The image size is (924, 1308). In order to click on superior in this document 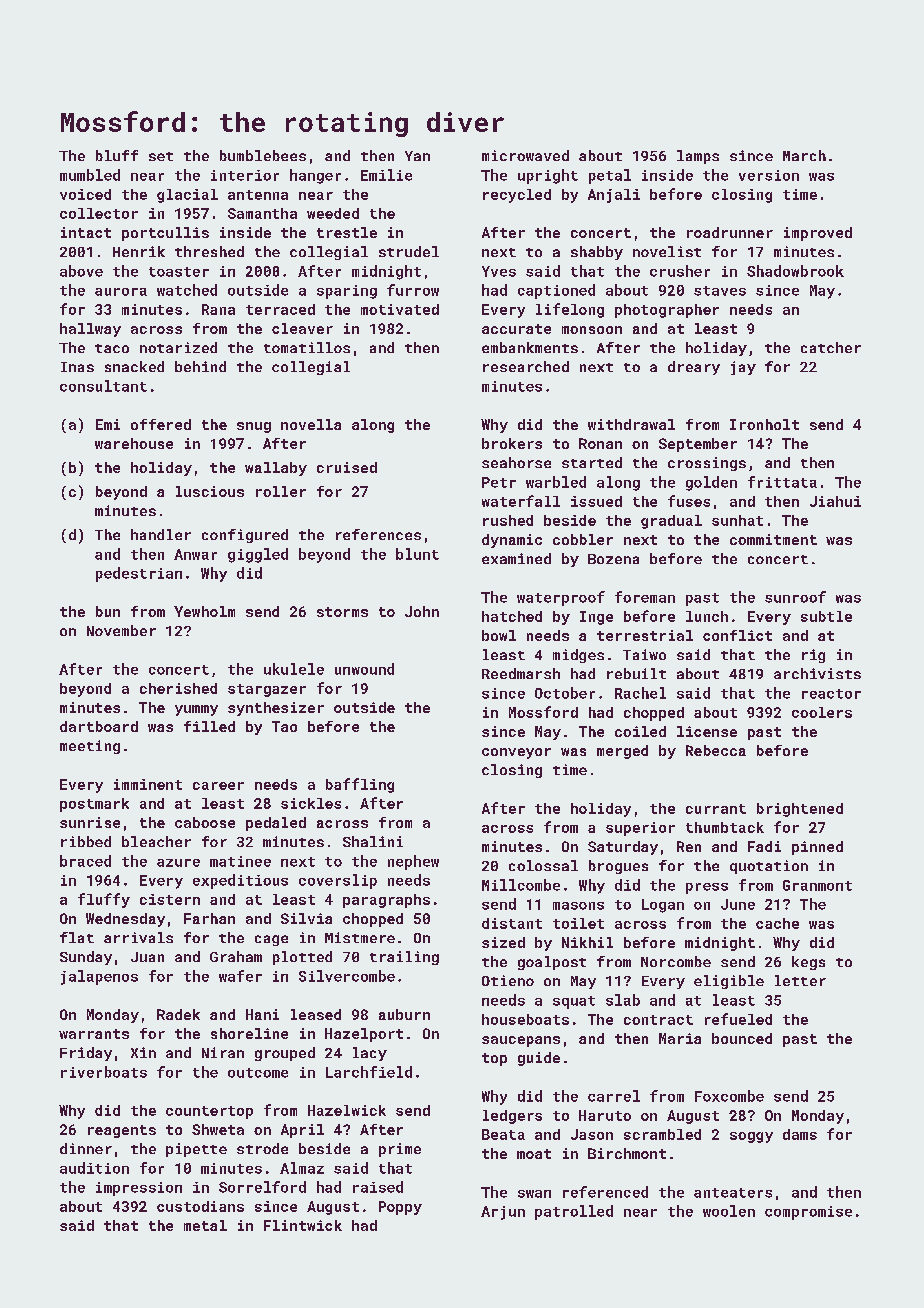, I will do `click(640, 829)`.
